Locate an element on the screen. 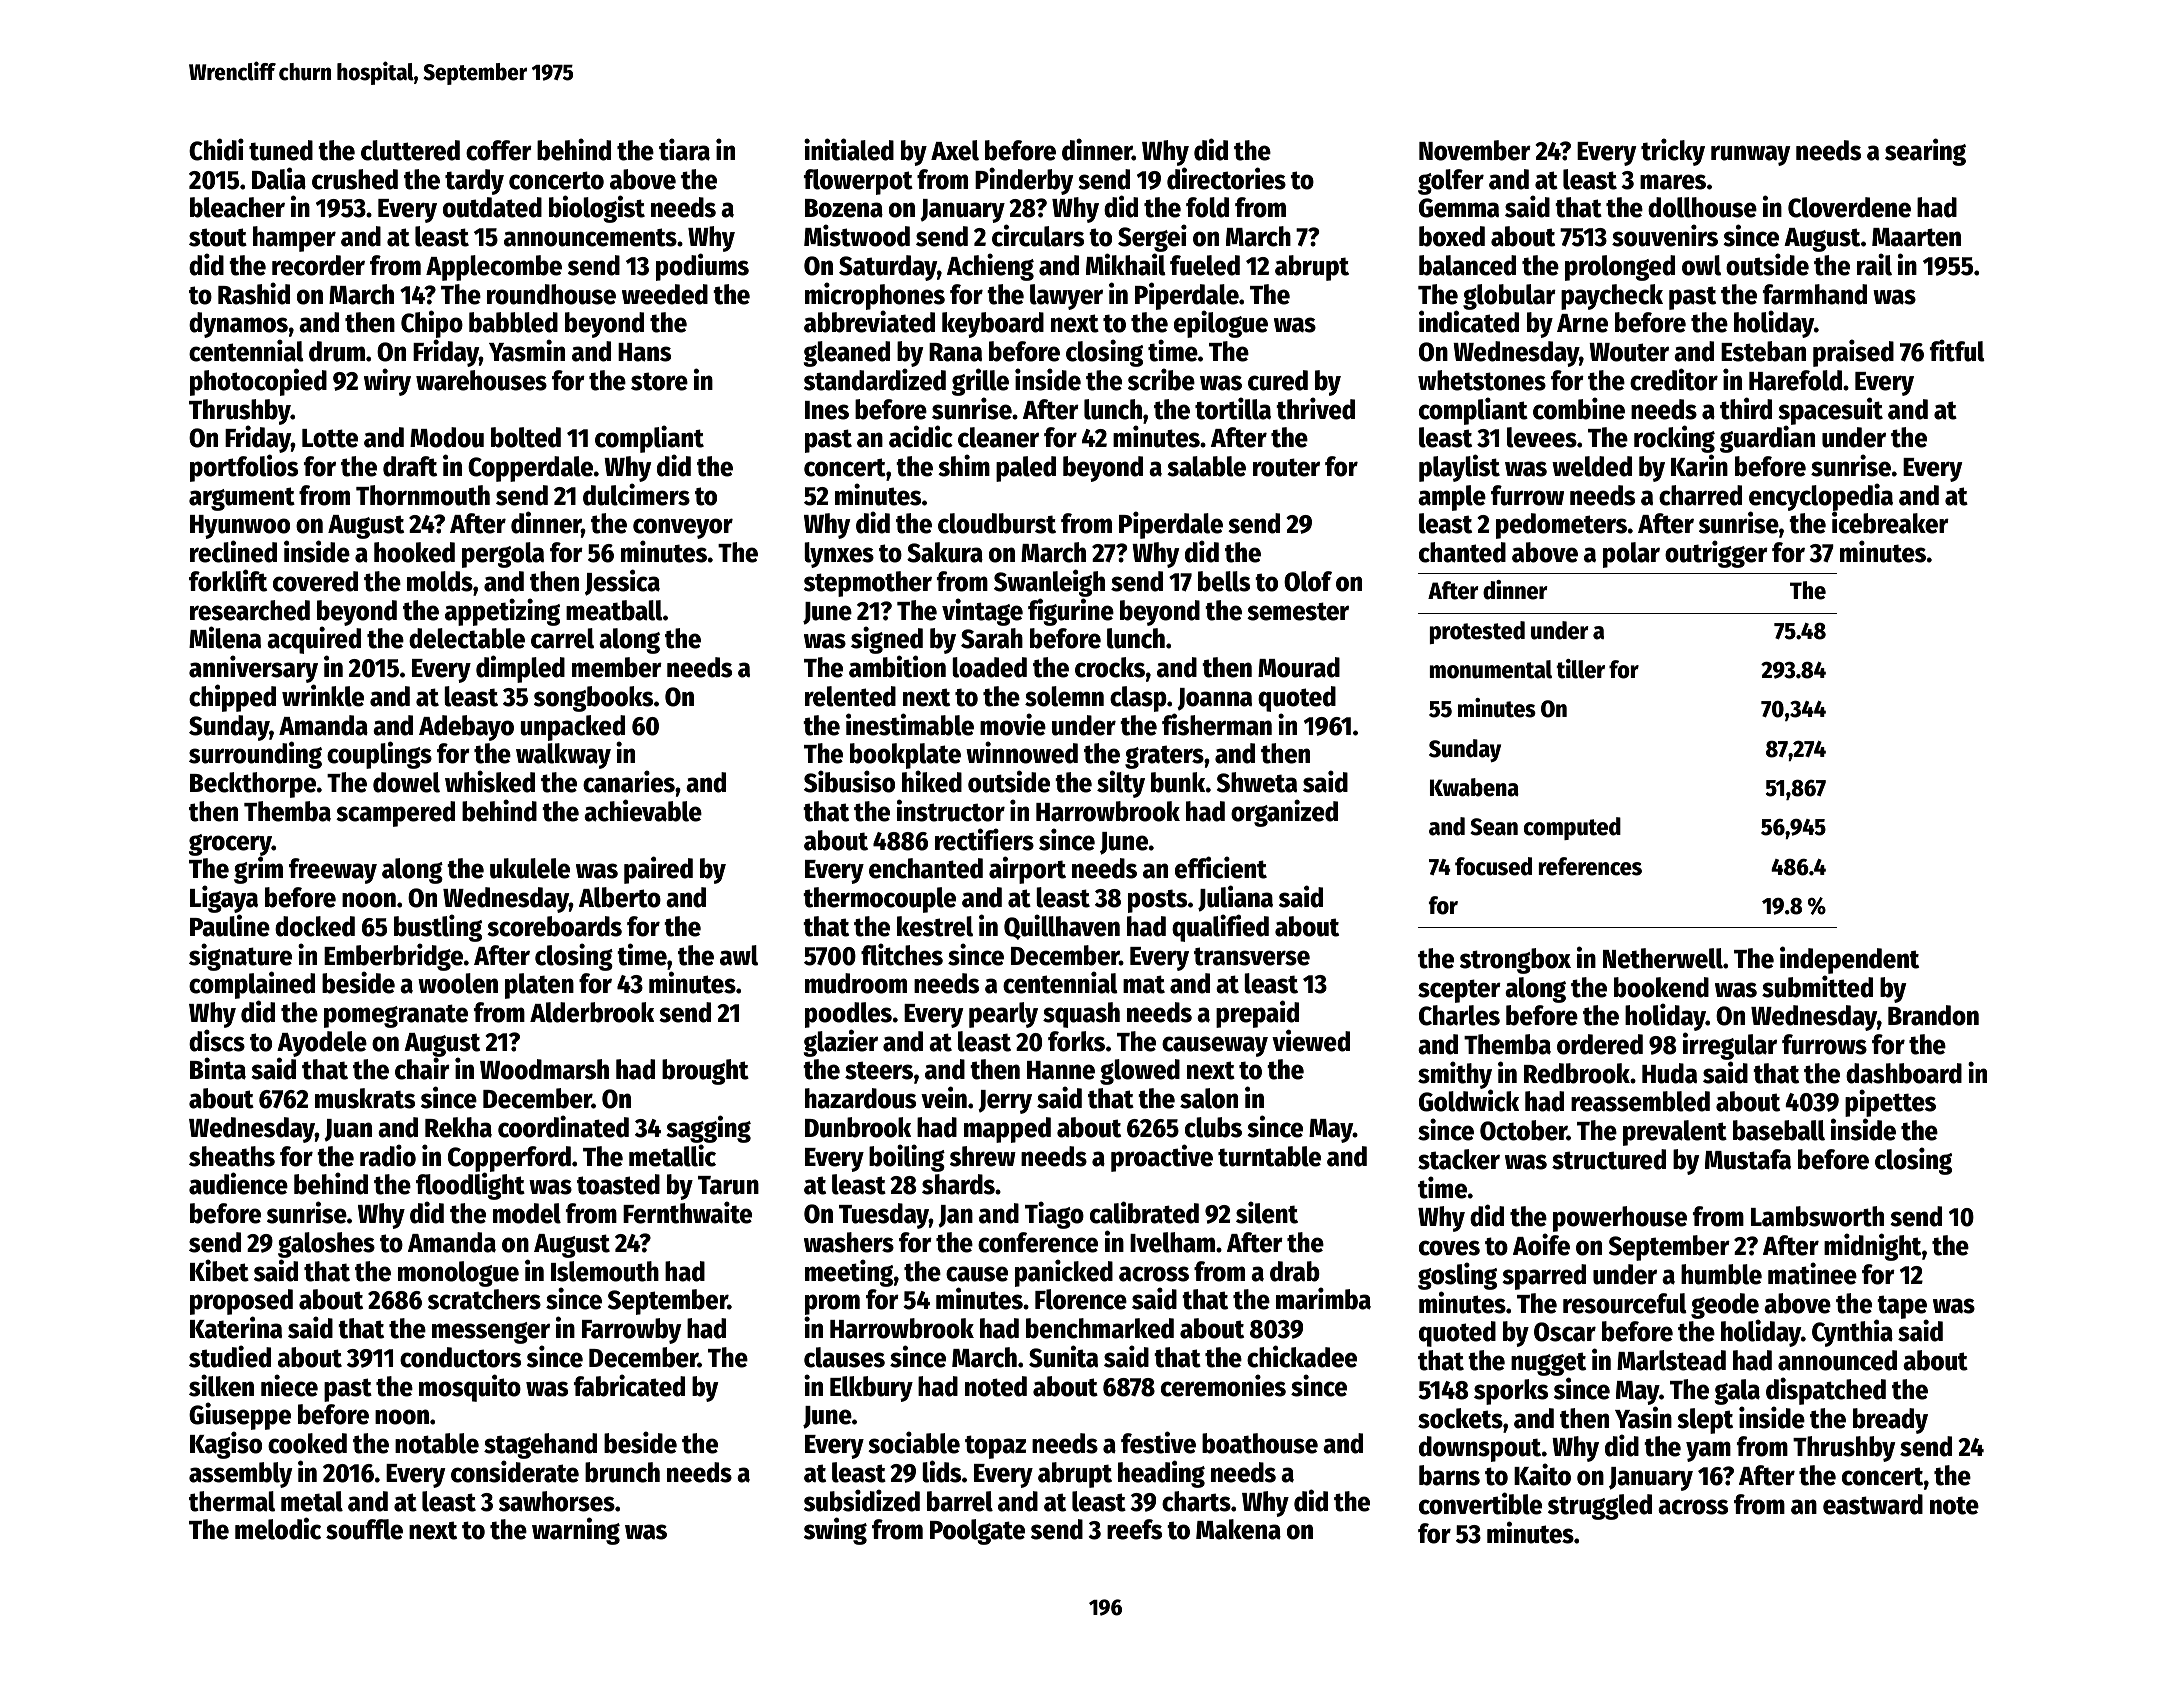 The height and width of the screenshot is (1683, 2178). polar is located at coordinates (1631, 555).
